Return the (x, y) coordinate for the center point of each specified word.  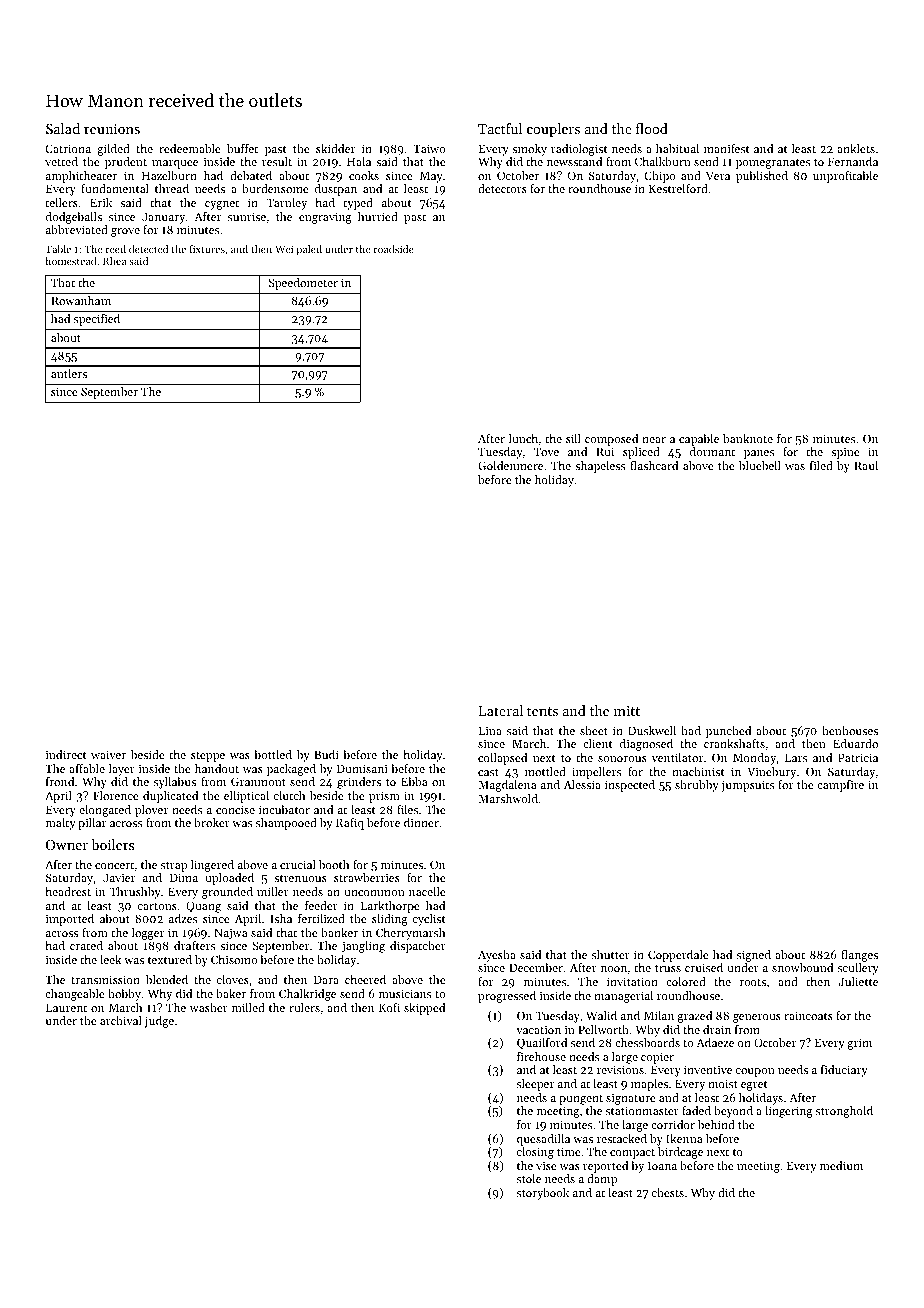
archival (121, 1020)
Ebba (414, 781)
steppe (208, 757)
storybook (543, 1194)
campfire (840, 786)
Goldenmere (510, 465)
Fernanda (853, 161)
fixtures (207, 249)
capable (699, 440)
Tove (546, 451)
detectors (502, 188)
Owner (67, 845)
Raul (866, 465)
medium (841, 1165)
